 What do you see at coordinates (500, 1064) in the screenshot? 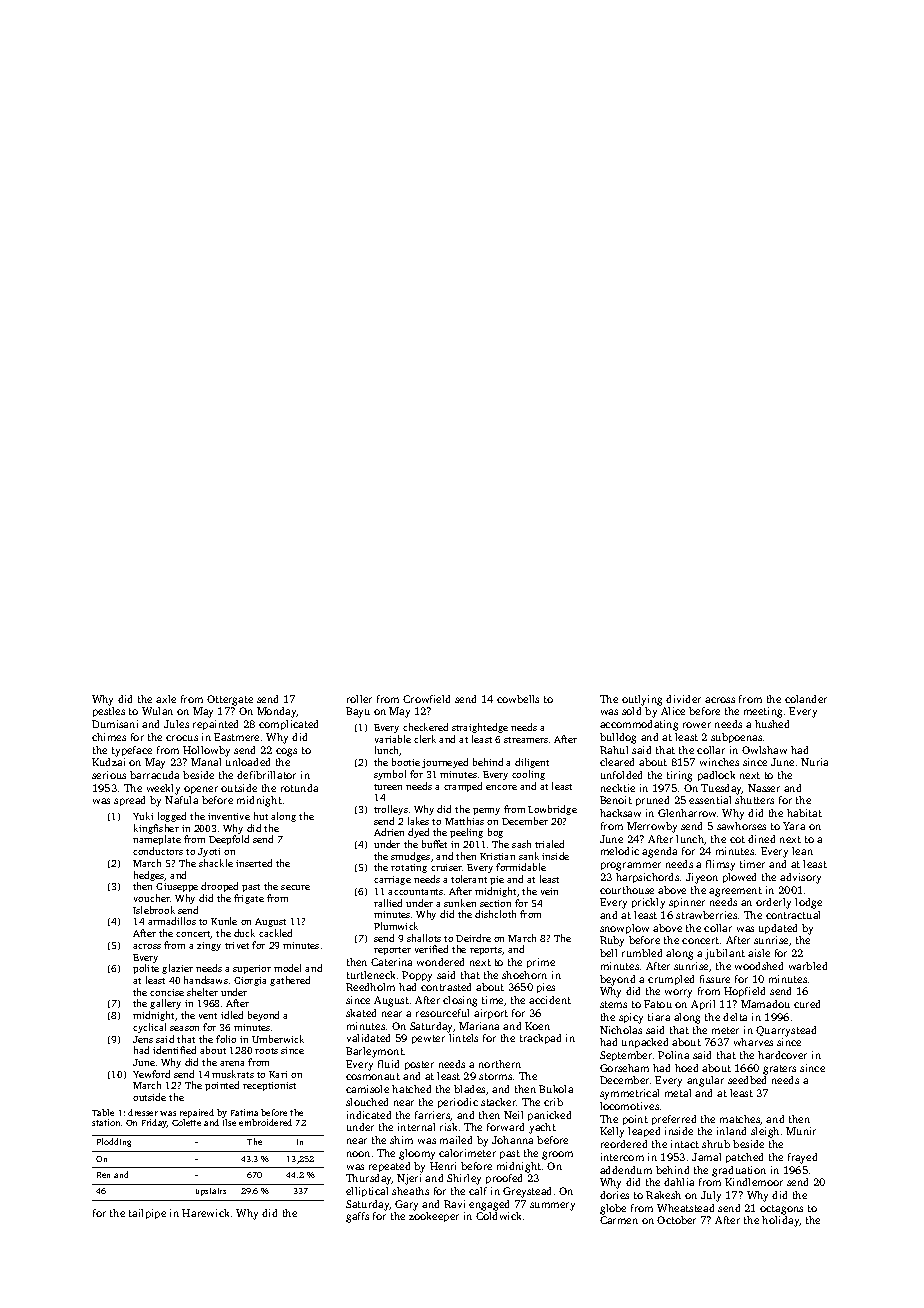
I see `northern` at bounding box center [500, 1064].
